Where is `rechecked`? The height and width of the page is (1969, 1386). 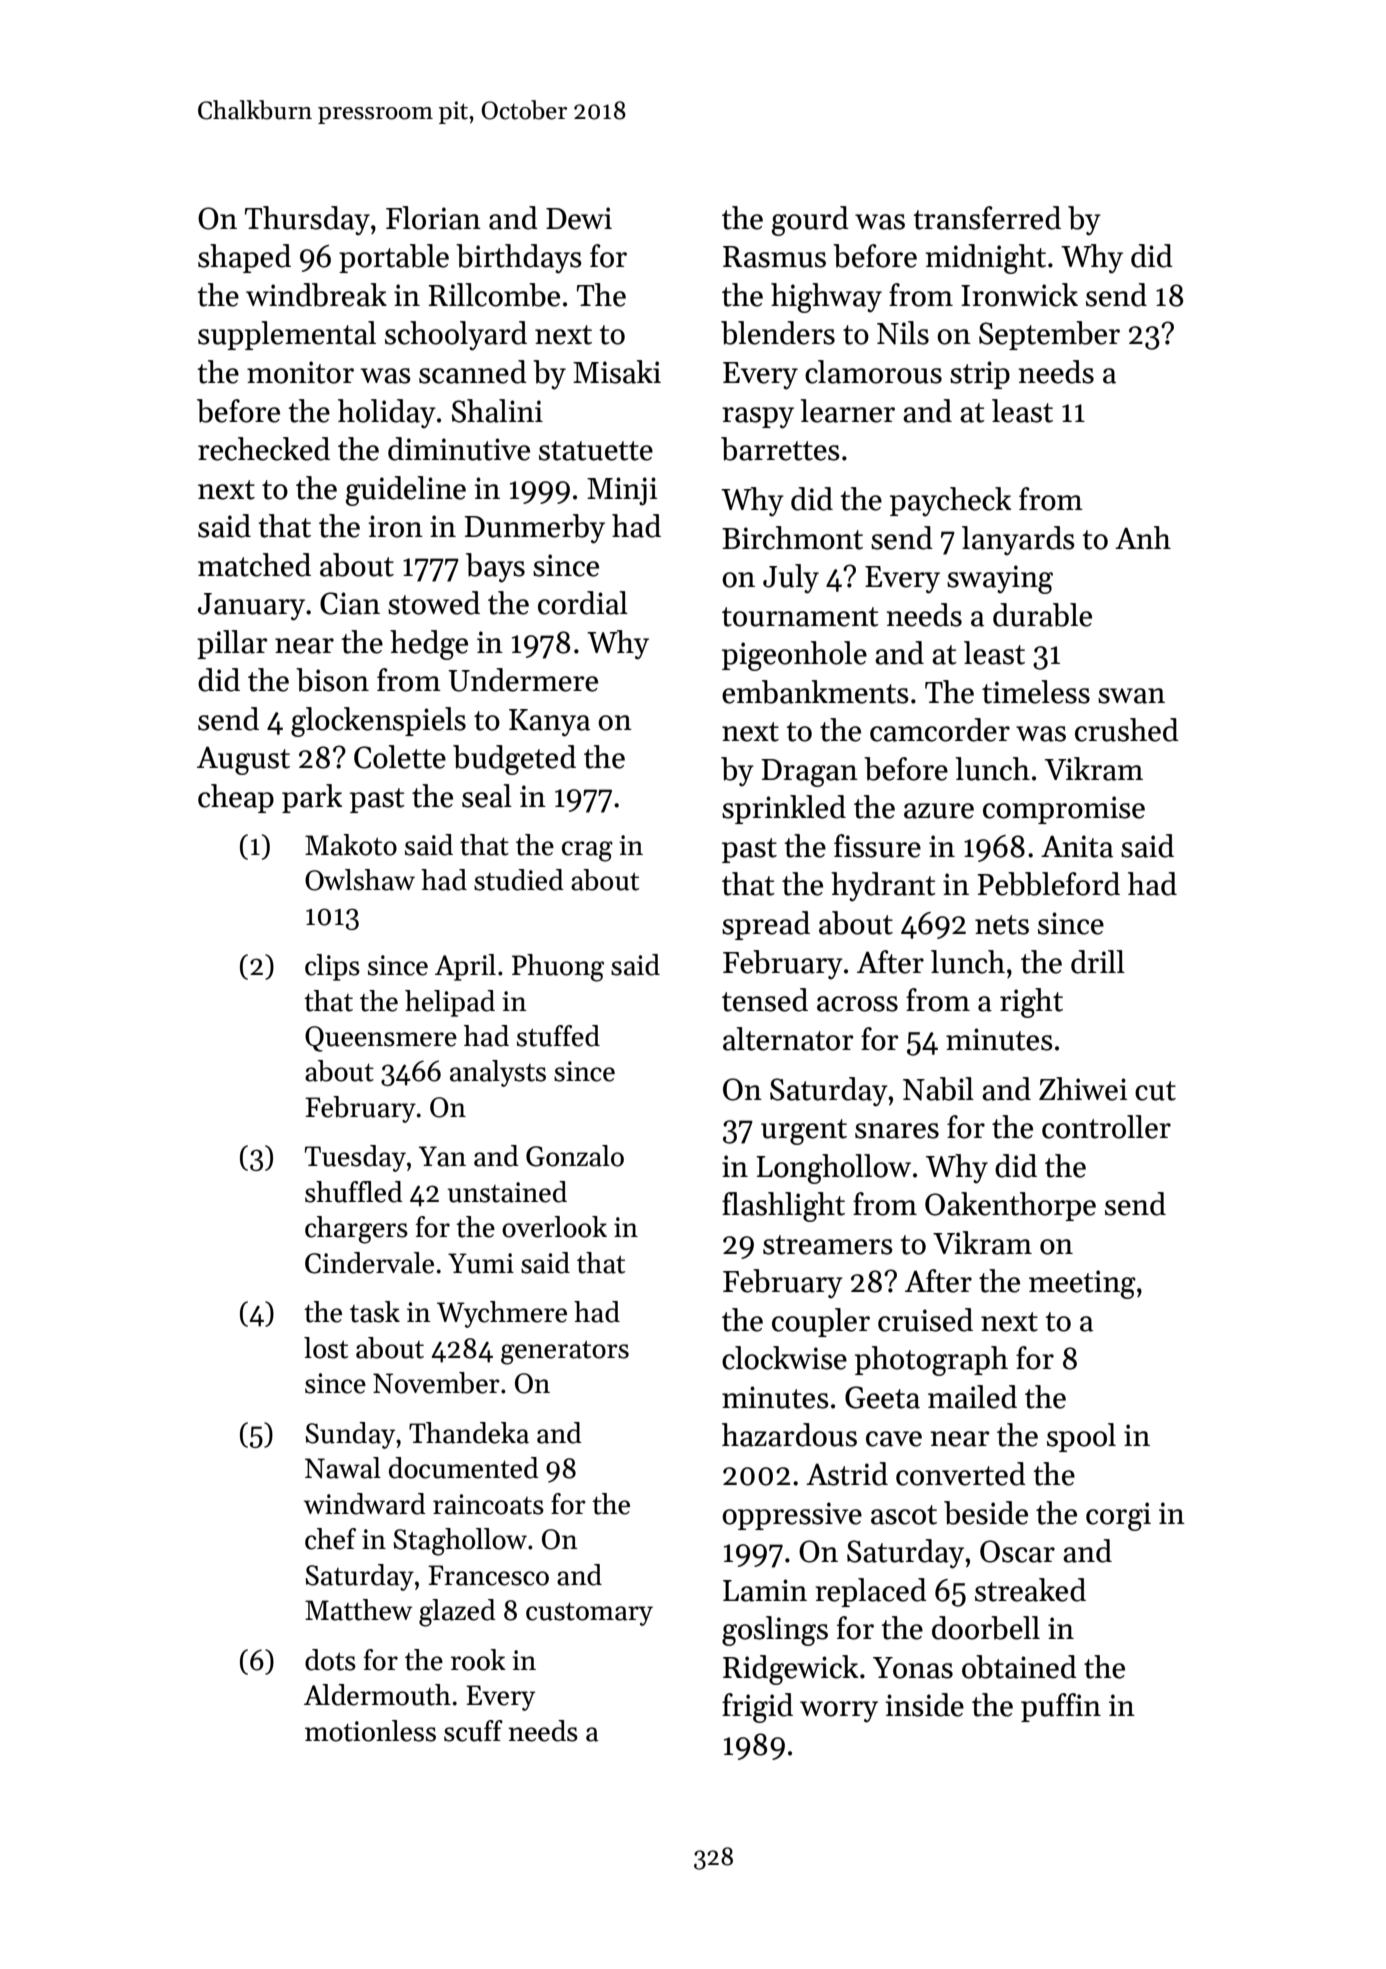
rechecked is located at coordinates (264, 449).
